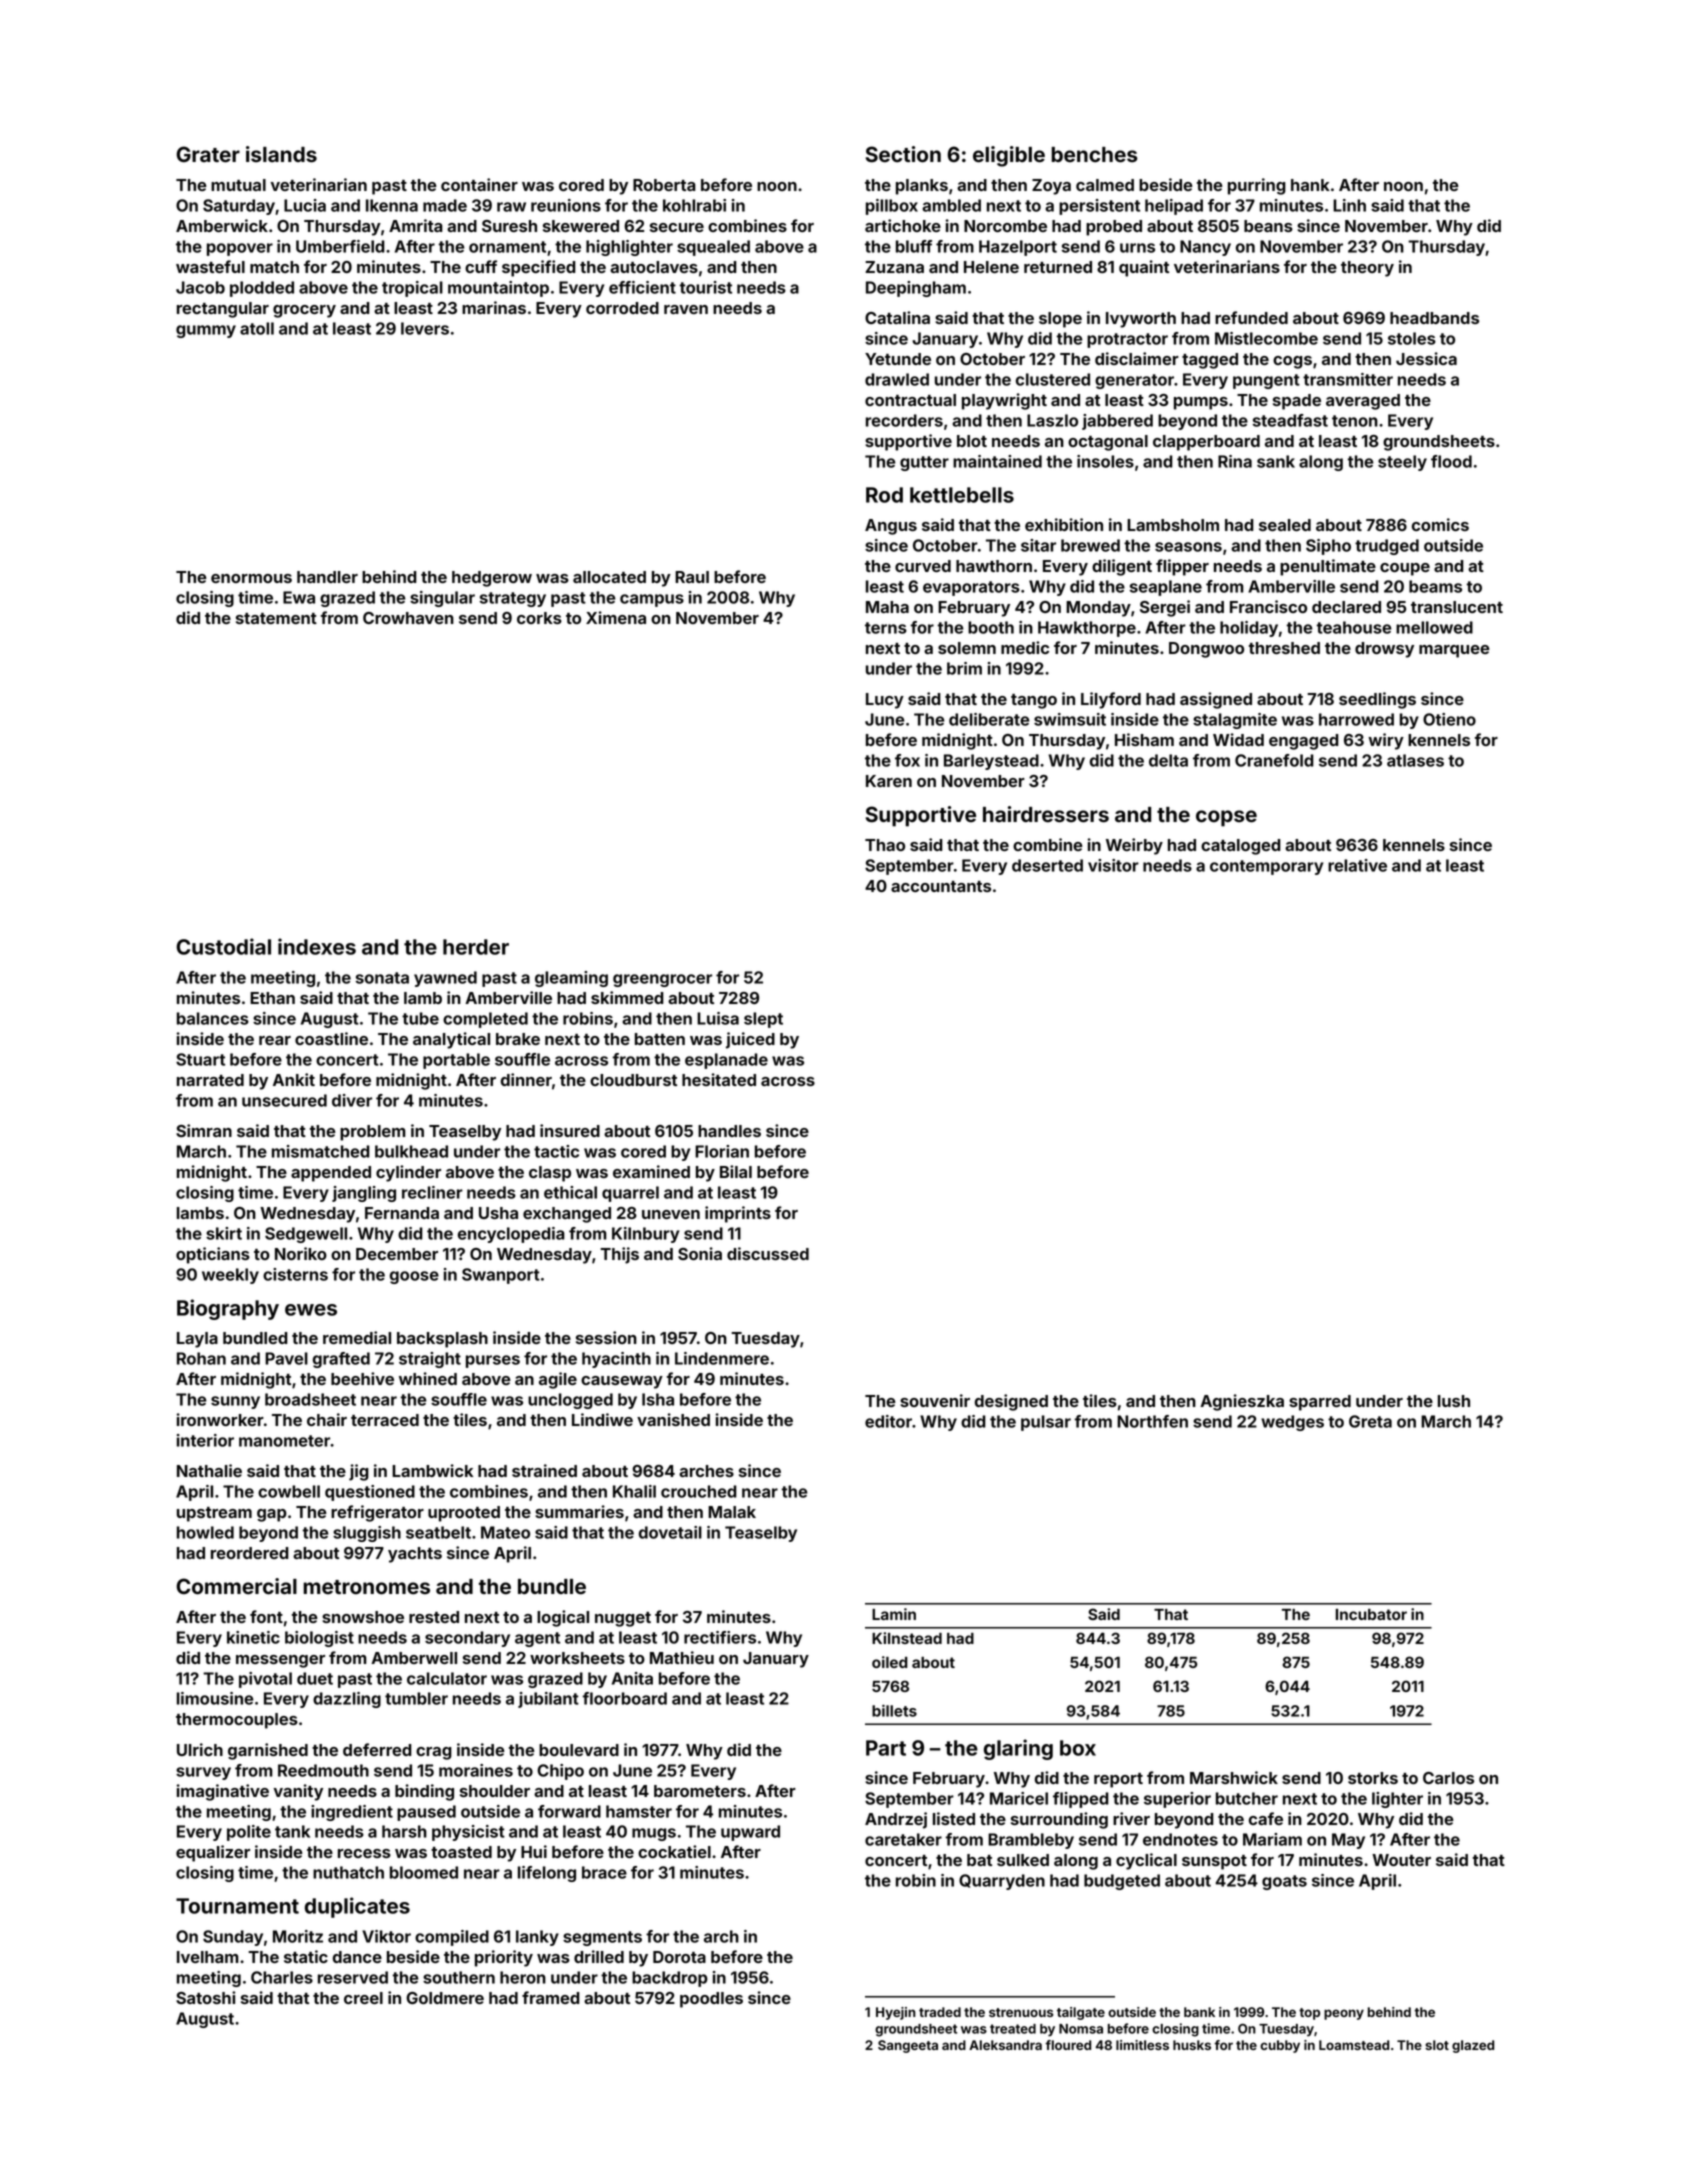 This screenshot has height=2178, width=1683. Describe the element at coordinates (991, 267) in the screenshot. I see `Helene` at that location.
